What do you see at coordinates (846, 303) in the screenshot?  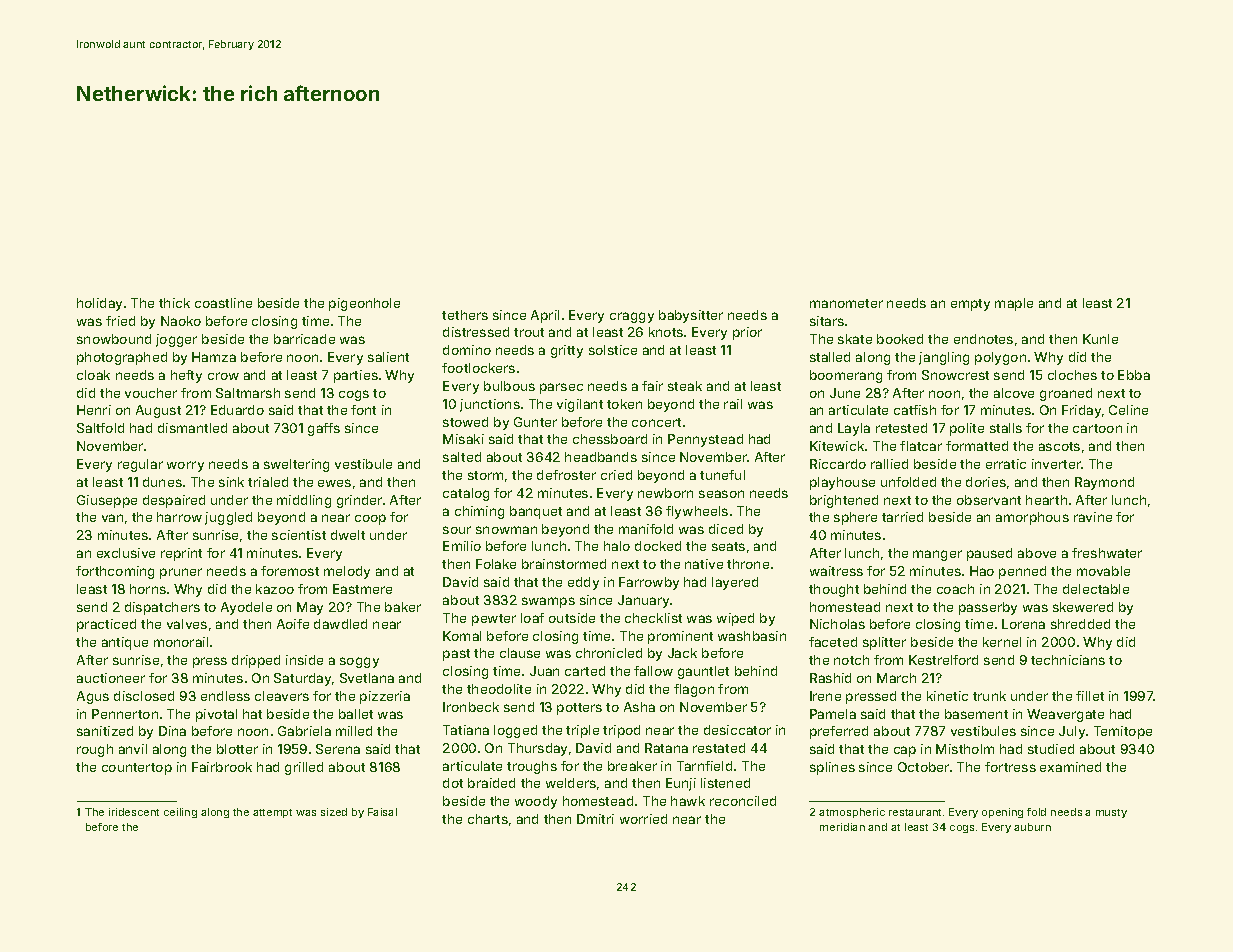 I see `manometer` at bounding box center [846, 303].
